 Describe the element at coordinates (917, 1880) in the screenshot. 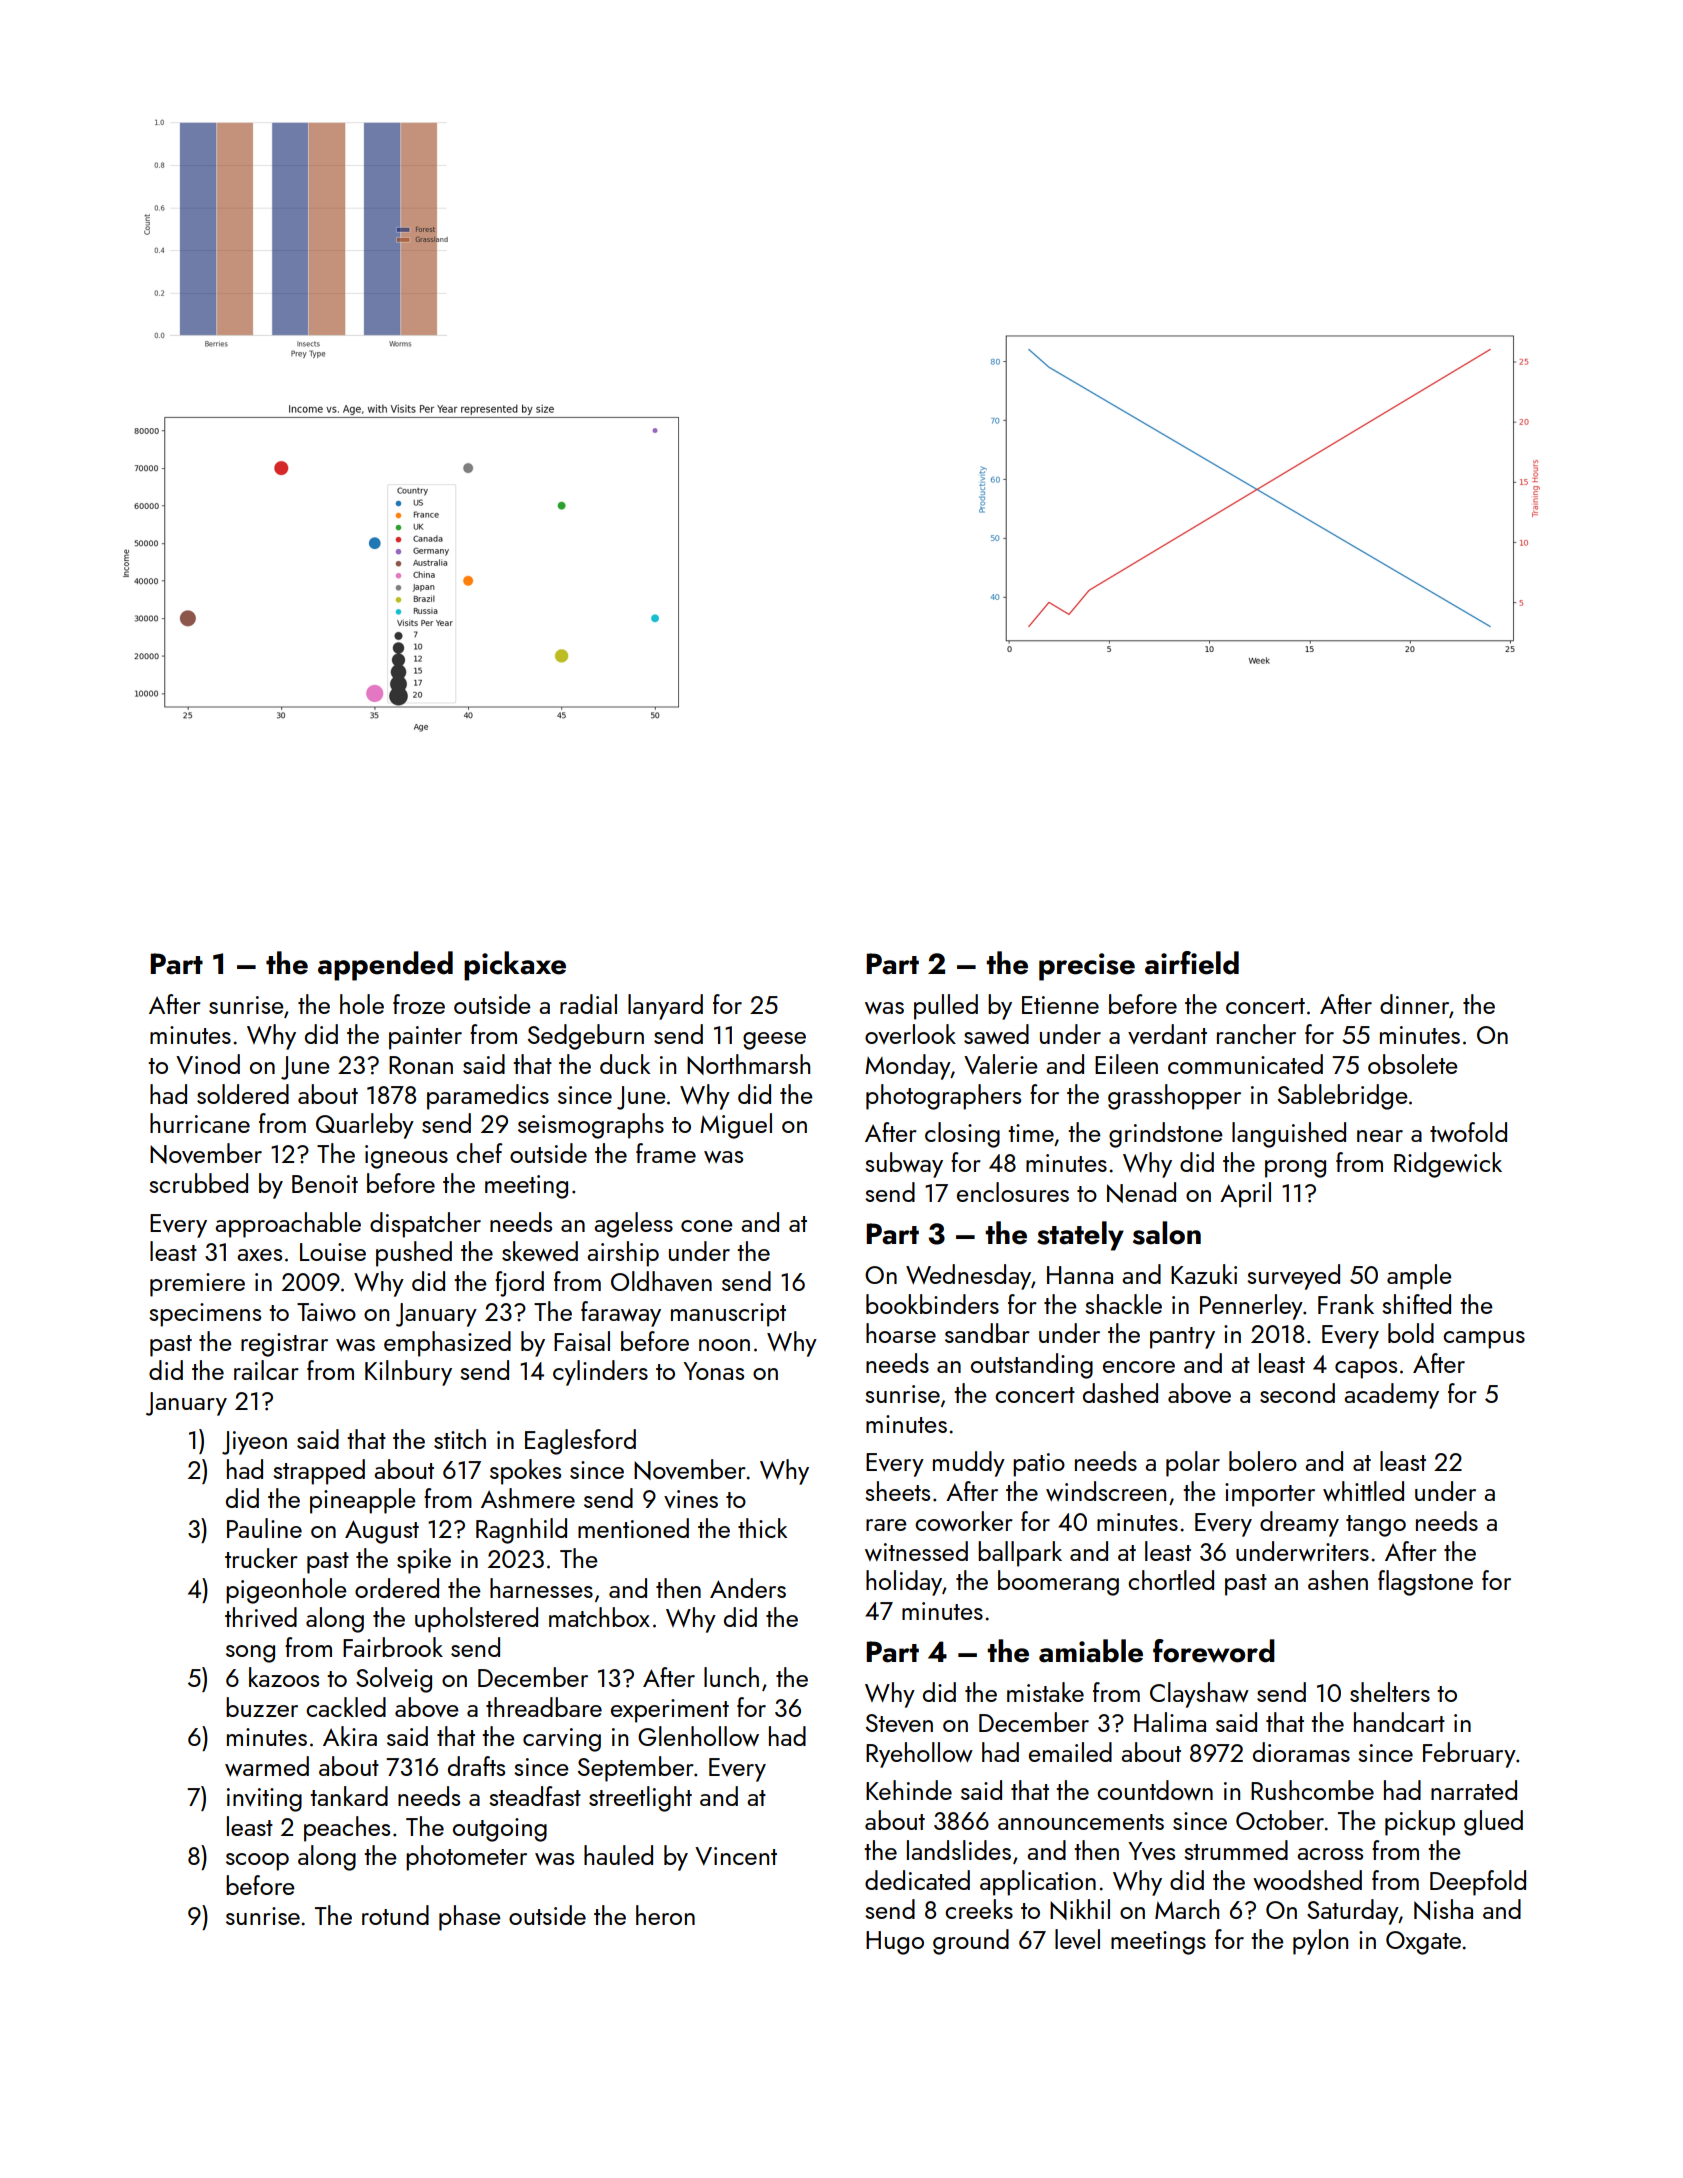

I see `dedicated` at that location.
